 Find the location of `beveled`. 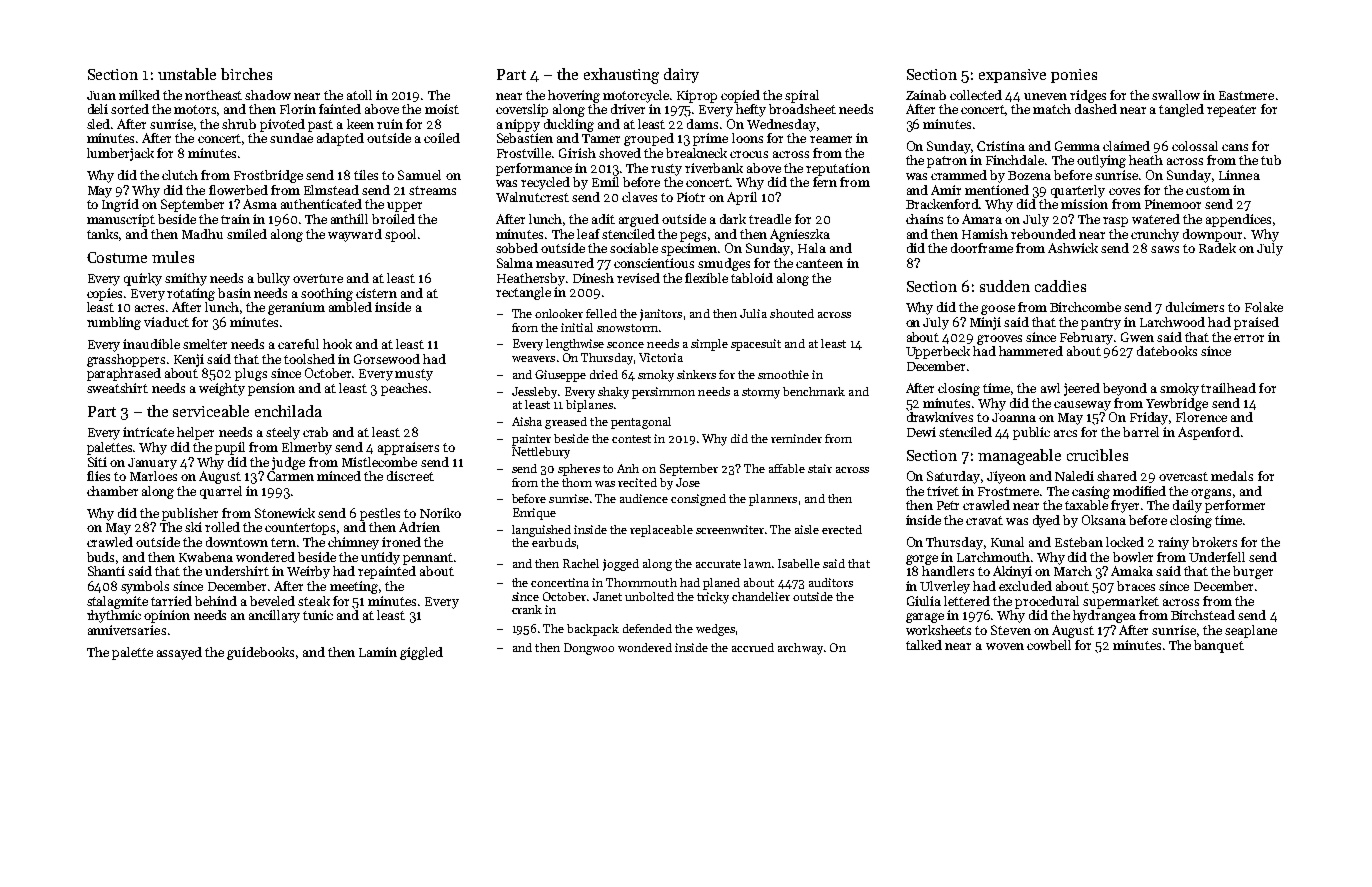

beveled is located at coordinates (272, 601).
